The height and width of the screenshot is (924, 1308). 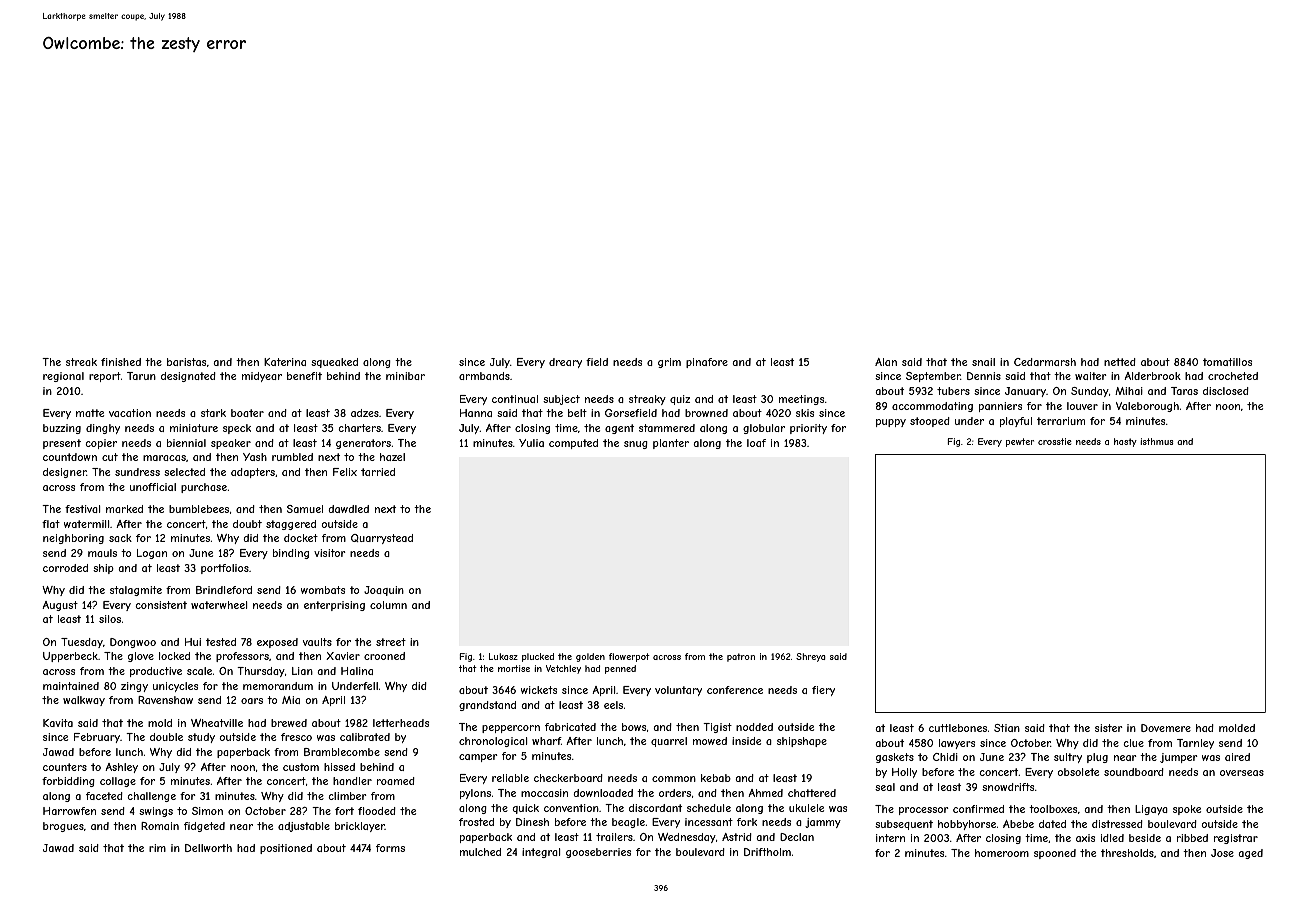 What do you see at coordinates (1156, 441) in the screenshot?
I see `isthmus` at bounding box center [1156, 441].
